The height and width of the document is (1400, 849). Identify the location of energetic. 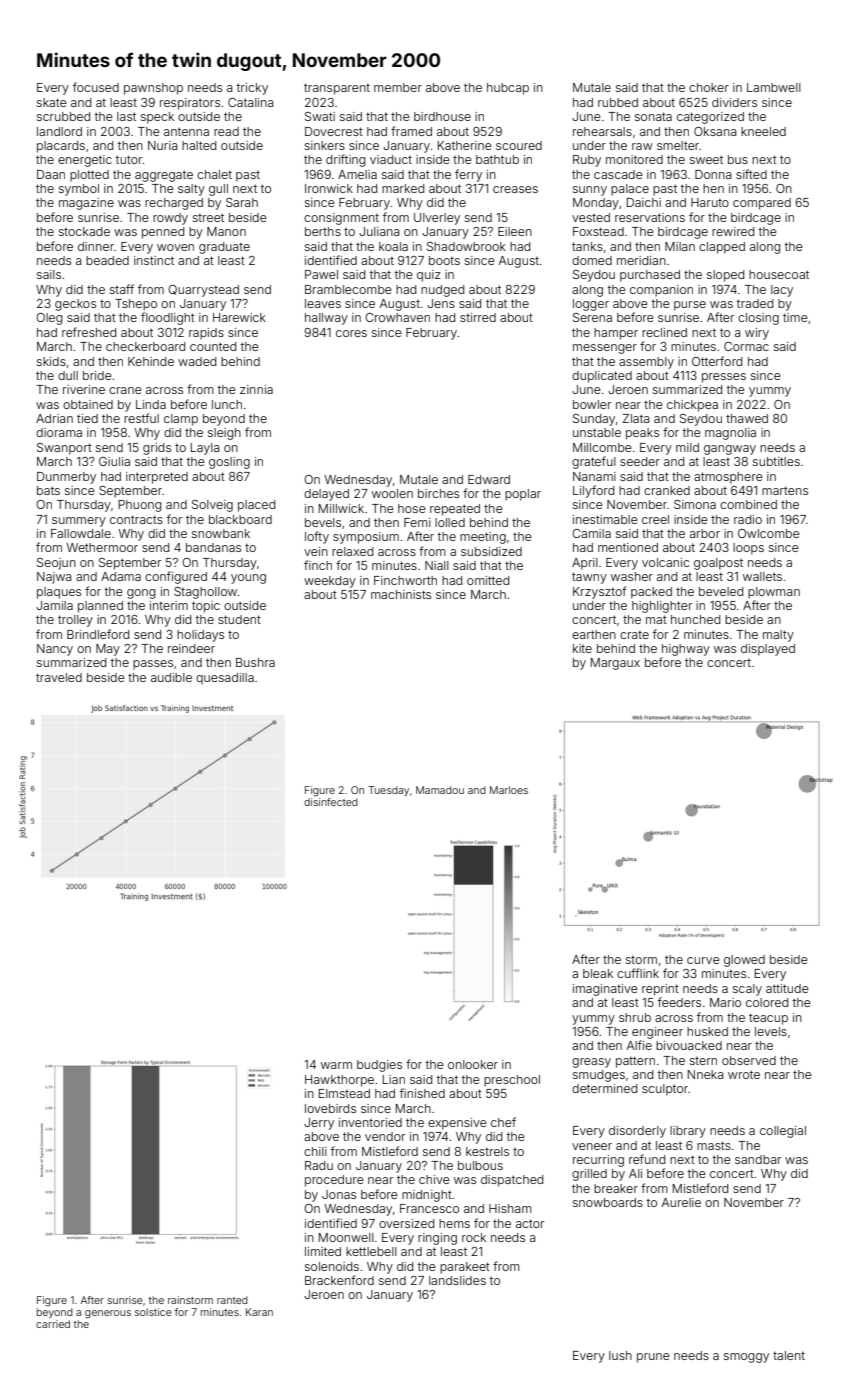
(85, 161).
